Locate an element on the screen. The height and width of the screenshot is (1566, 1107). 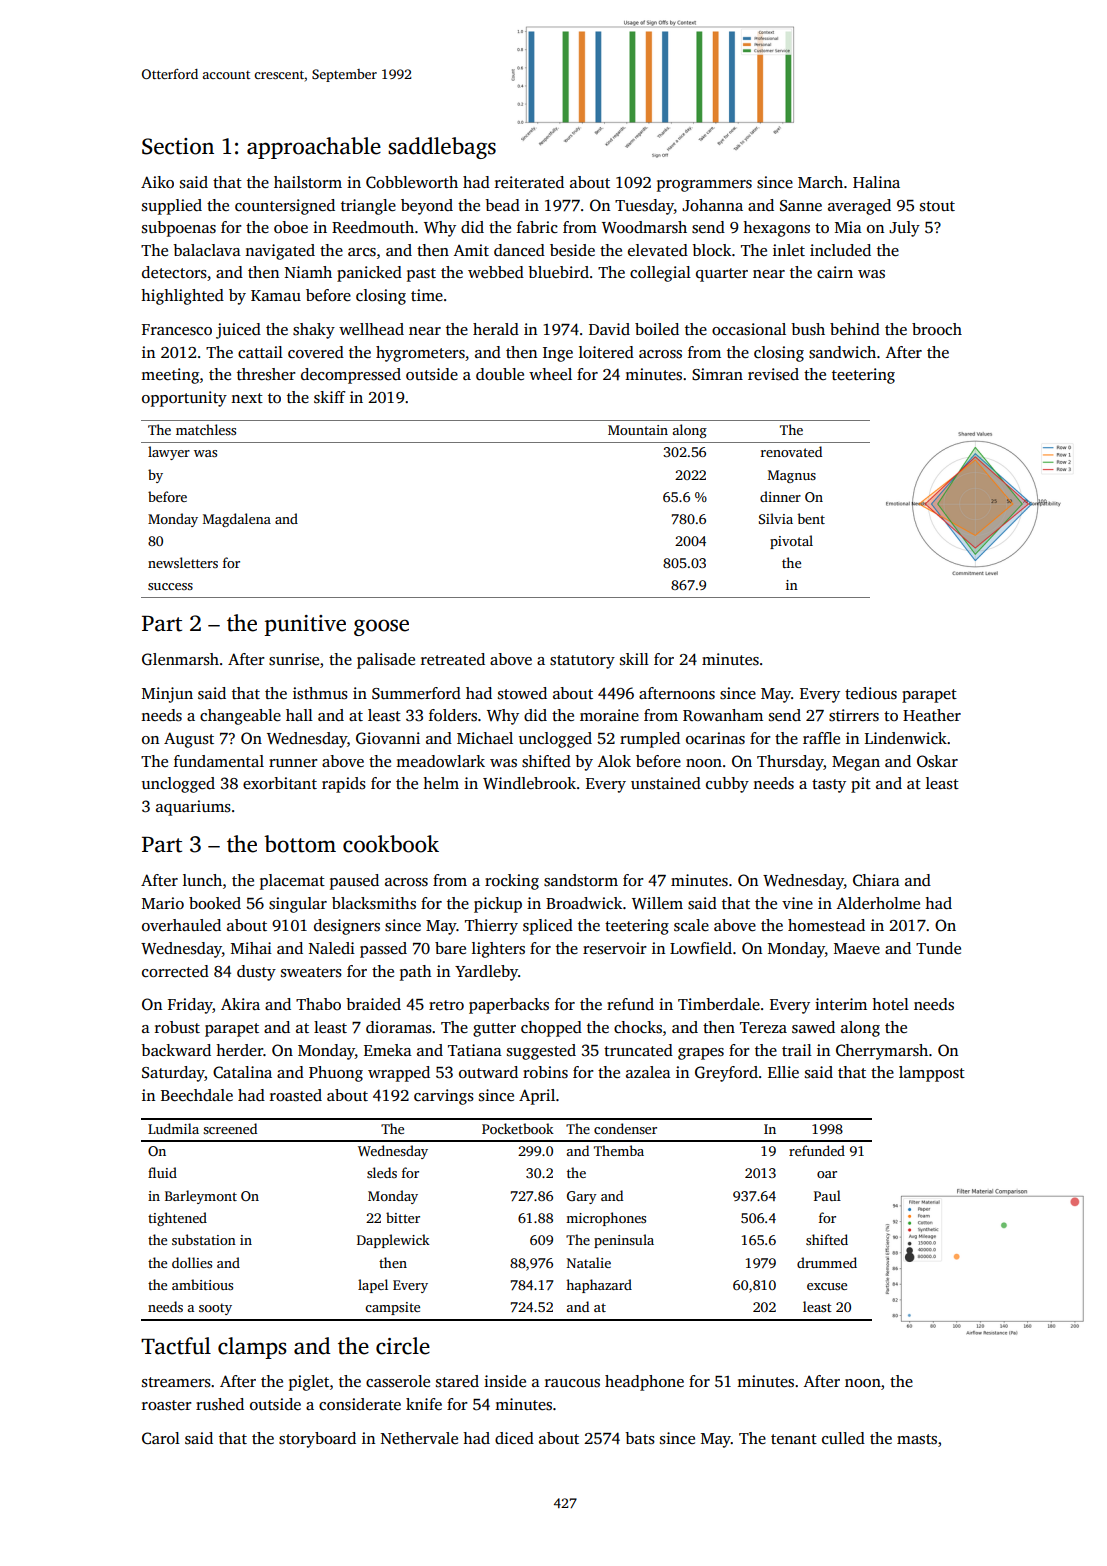
stirrers is located at coordinates (854, 715).
